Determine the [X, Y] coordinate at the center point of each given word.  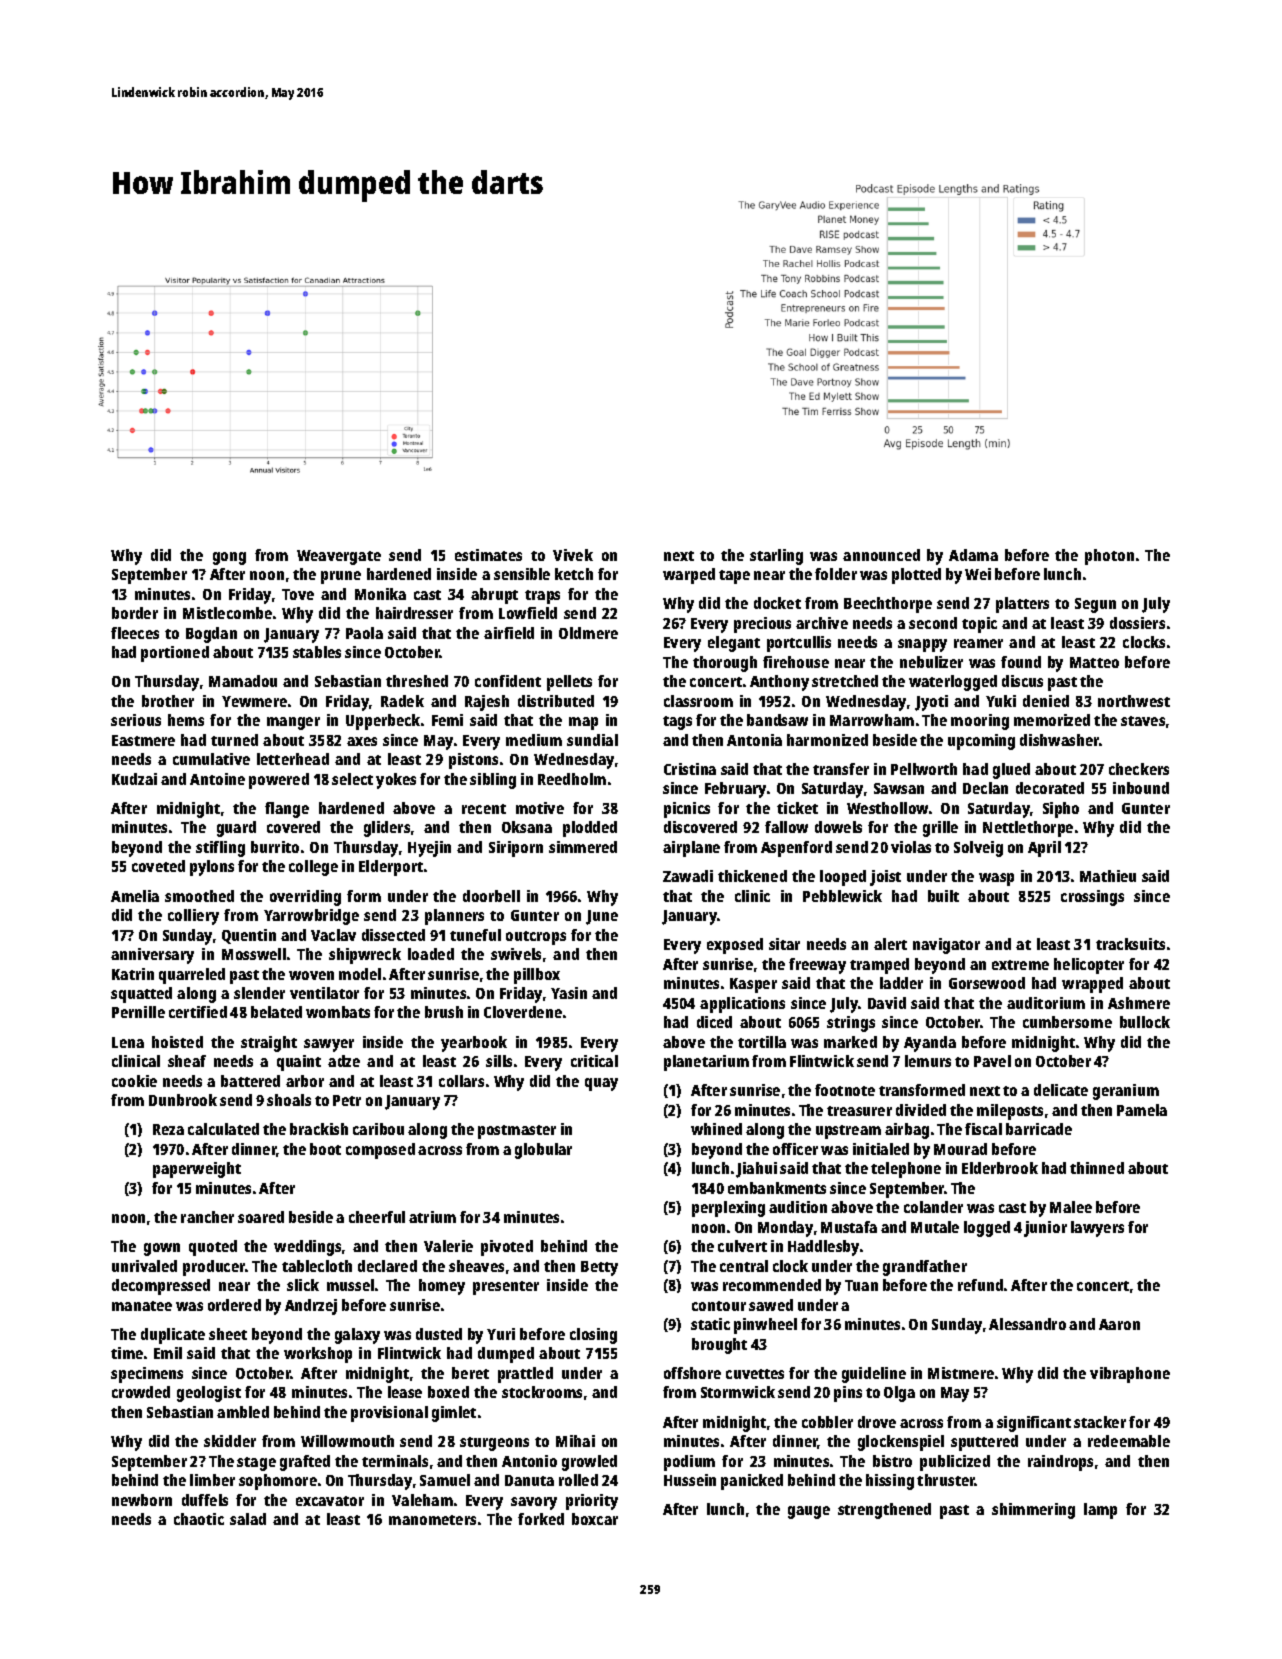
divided [921, 1110]
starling [776, 557]
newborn [142, 1500]
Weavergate [339, 557]
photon [1109, 557]
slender [259, 993]
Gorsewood [987, 983]
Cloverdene [523, 1012]
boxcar [595, 1519]
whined [716, 1129]
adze [344, 1061]
